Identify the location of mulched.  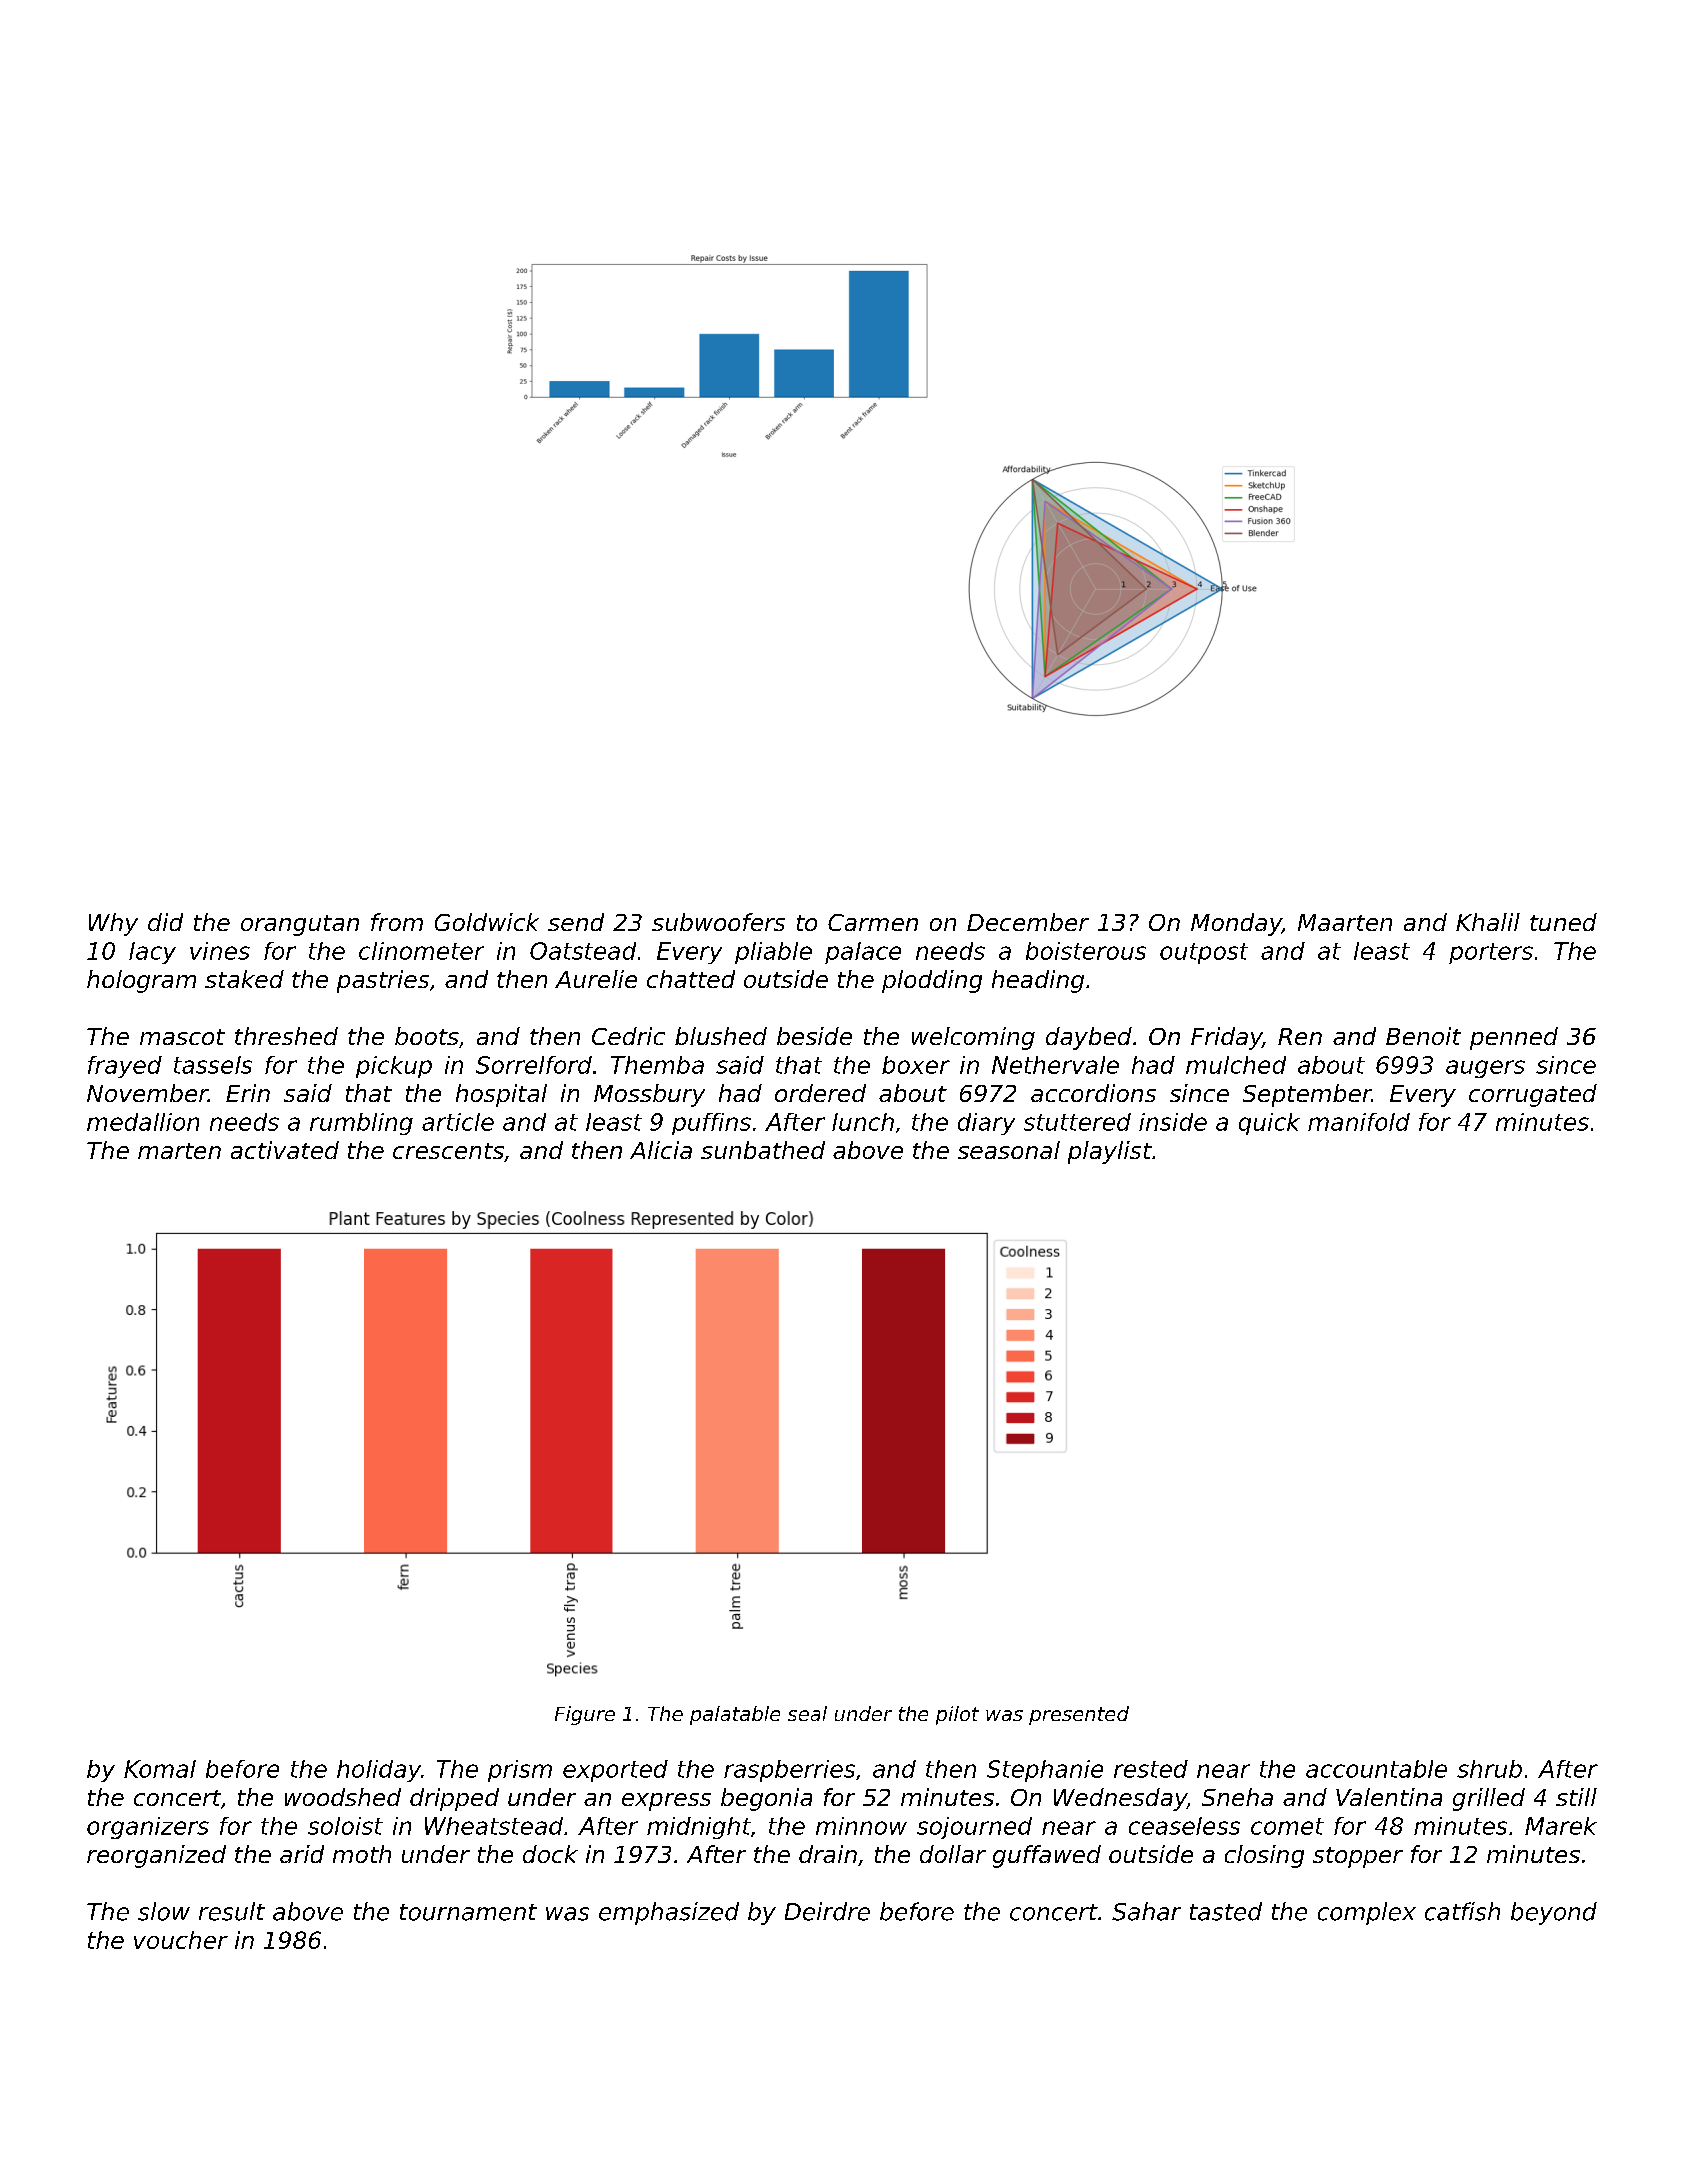
(1236, 1065).
